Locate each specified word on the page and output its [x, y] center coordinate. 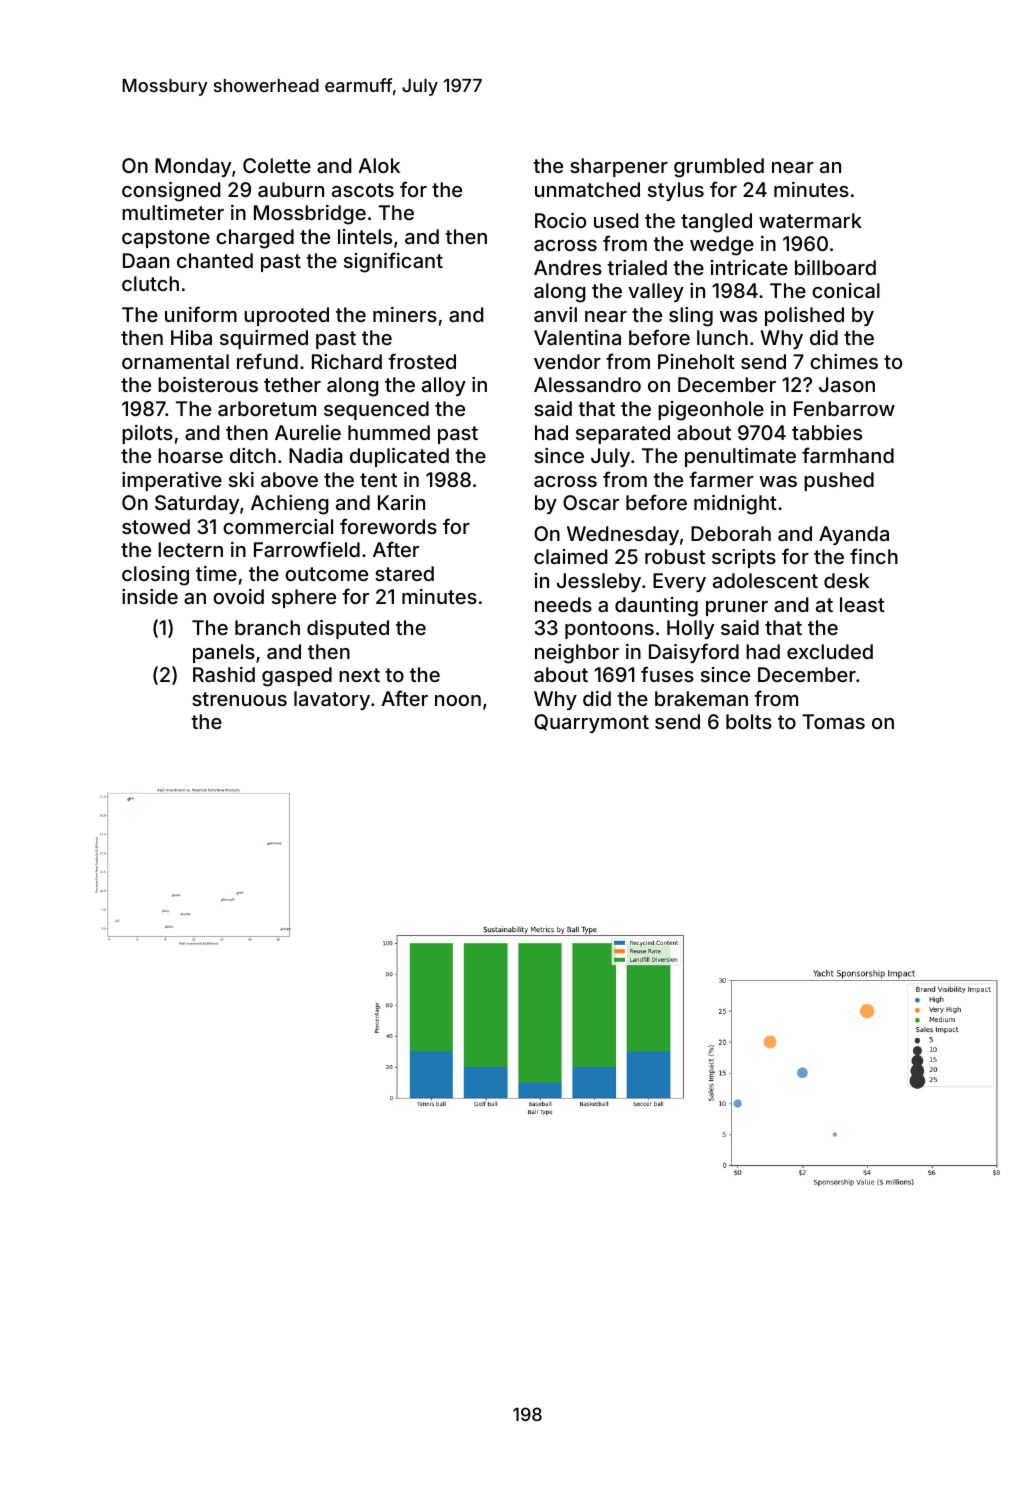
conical [846, 290]
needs [563, 604]
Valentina [577, 337]
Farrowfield [307, 549]
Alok [379, 165]
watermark [810, 220]
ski [241, 479]
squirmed [264, 339]
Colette [277, 165]
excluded [830, 651]
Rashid [224, 674]
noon [458, 700]
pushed [839, 481]
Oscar [591, 502]
